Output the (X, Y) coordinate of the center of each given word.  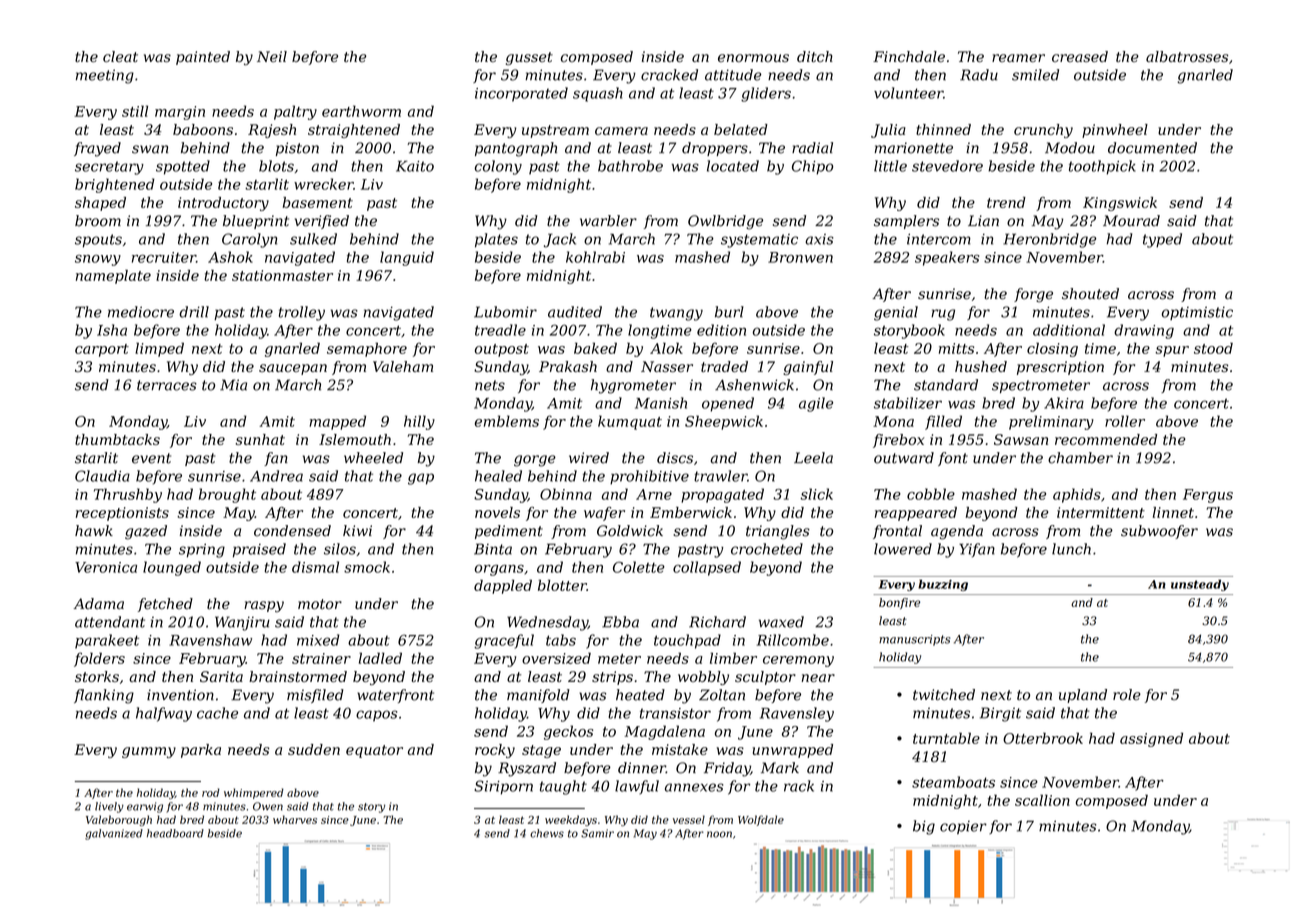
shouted (1090, 294)
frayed (97, 149)
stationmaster (282, 275)
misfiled (315, 696)
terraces (167, 385)
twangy (676, 314)
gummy (149, 752)
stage (541, 751)
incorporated (521, 94)
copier (963, 827)
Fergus (1208, 496)
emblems (507, 421)
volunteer (908, 93)
